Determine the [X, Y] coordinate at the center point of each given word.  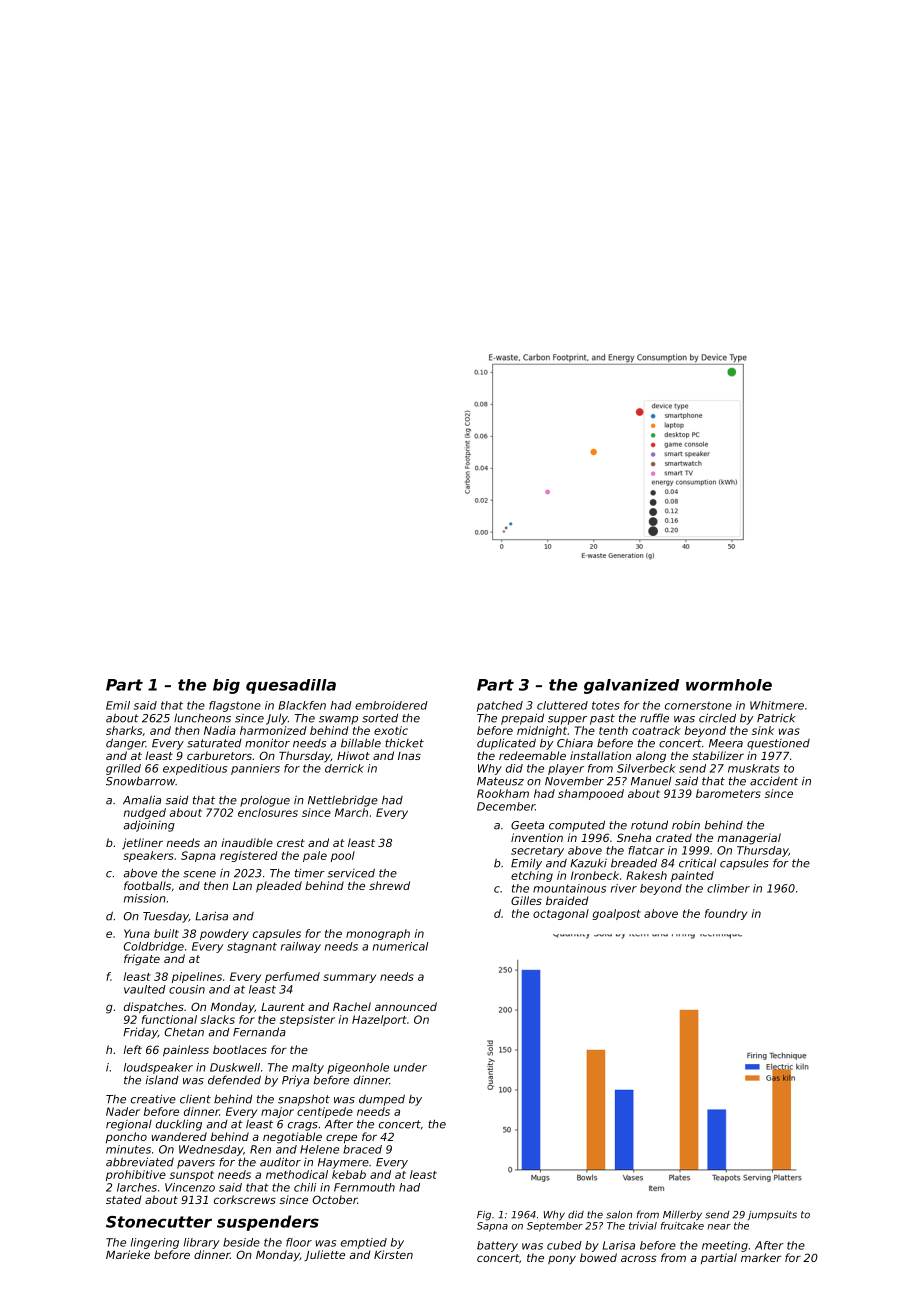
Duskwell [235, 1067]
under [410, 1067]
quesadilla [291, 686]
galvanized [631, 686]
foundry [726, 914]
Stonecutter [159, 1222]
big [226, 686]
